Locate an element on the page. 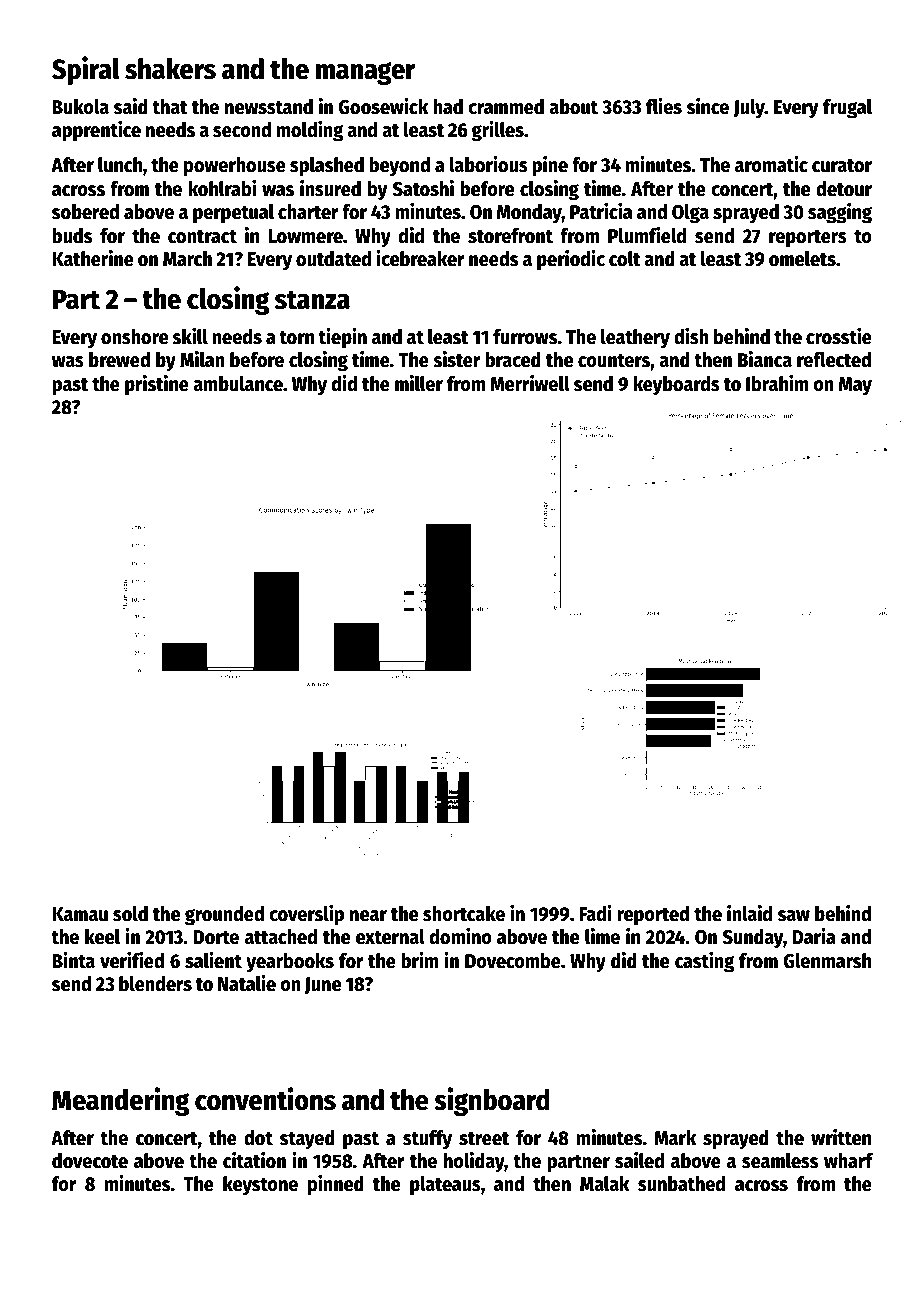  casting is located at coordinates (704, 962).
